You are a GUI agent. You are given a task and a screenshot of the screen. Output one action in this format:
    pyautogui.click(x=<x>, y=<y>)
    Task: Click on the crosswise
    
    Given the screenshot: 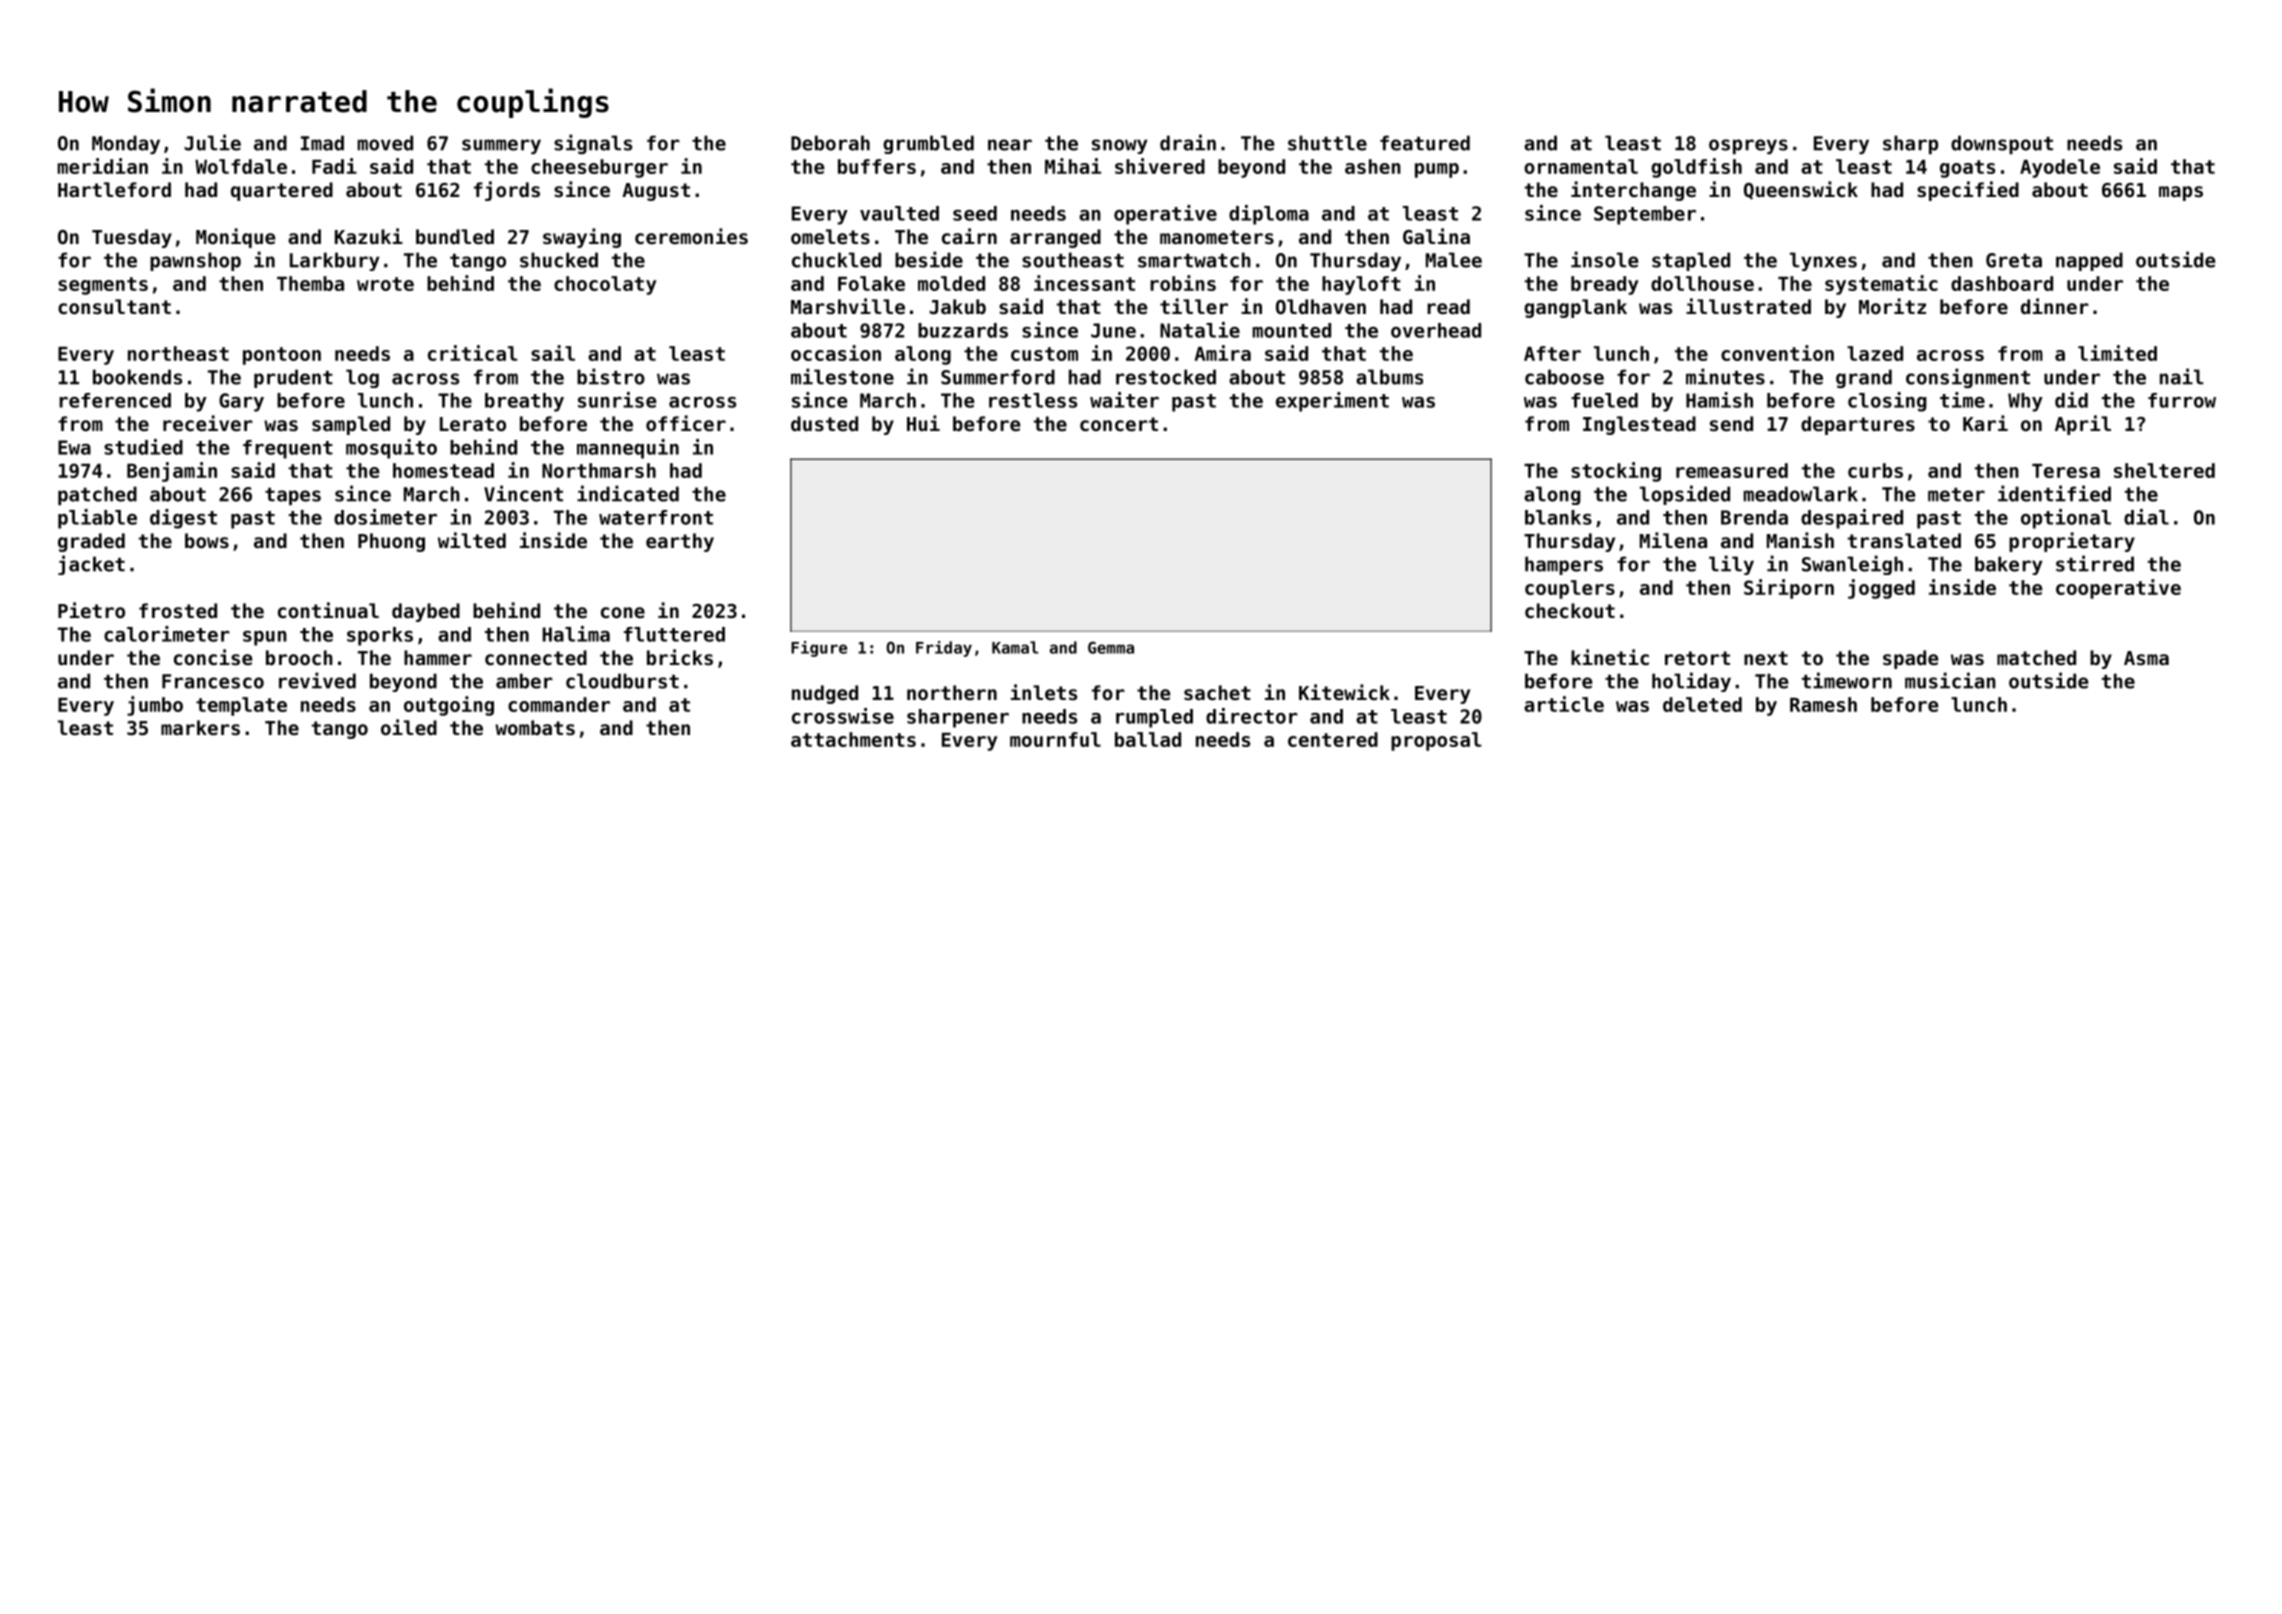 What is the action you would take?
    pyautogui.click(x=843, y=716)
